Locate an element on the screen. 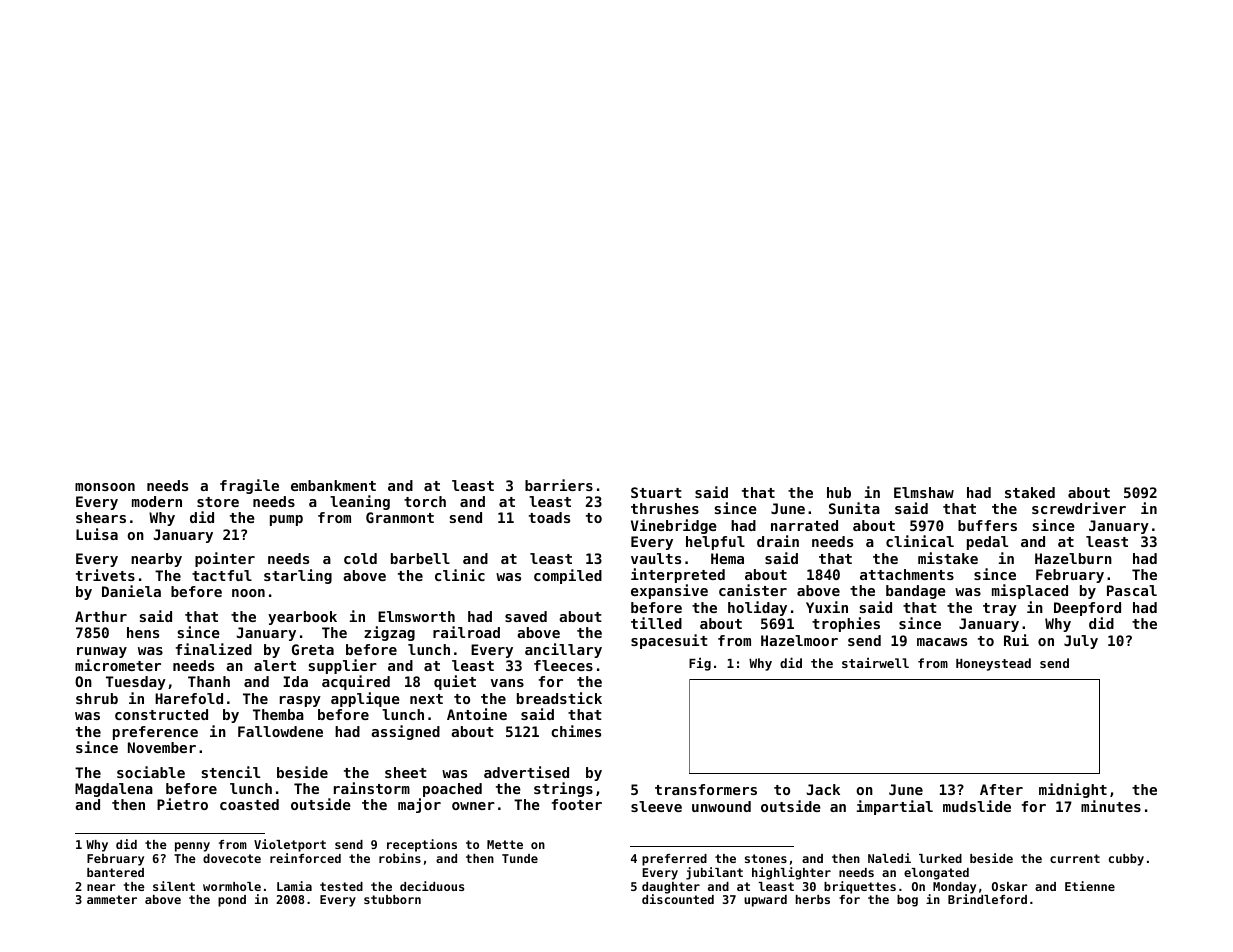 The height and width of the screenshot is (952, 1233). midnight is located at coordinates (1073, 790).
